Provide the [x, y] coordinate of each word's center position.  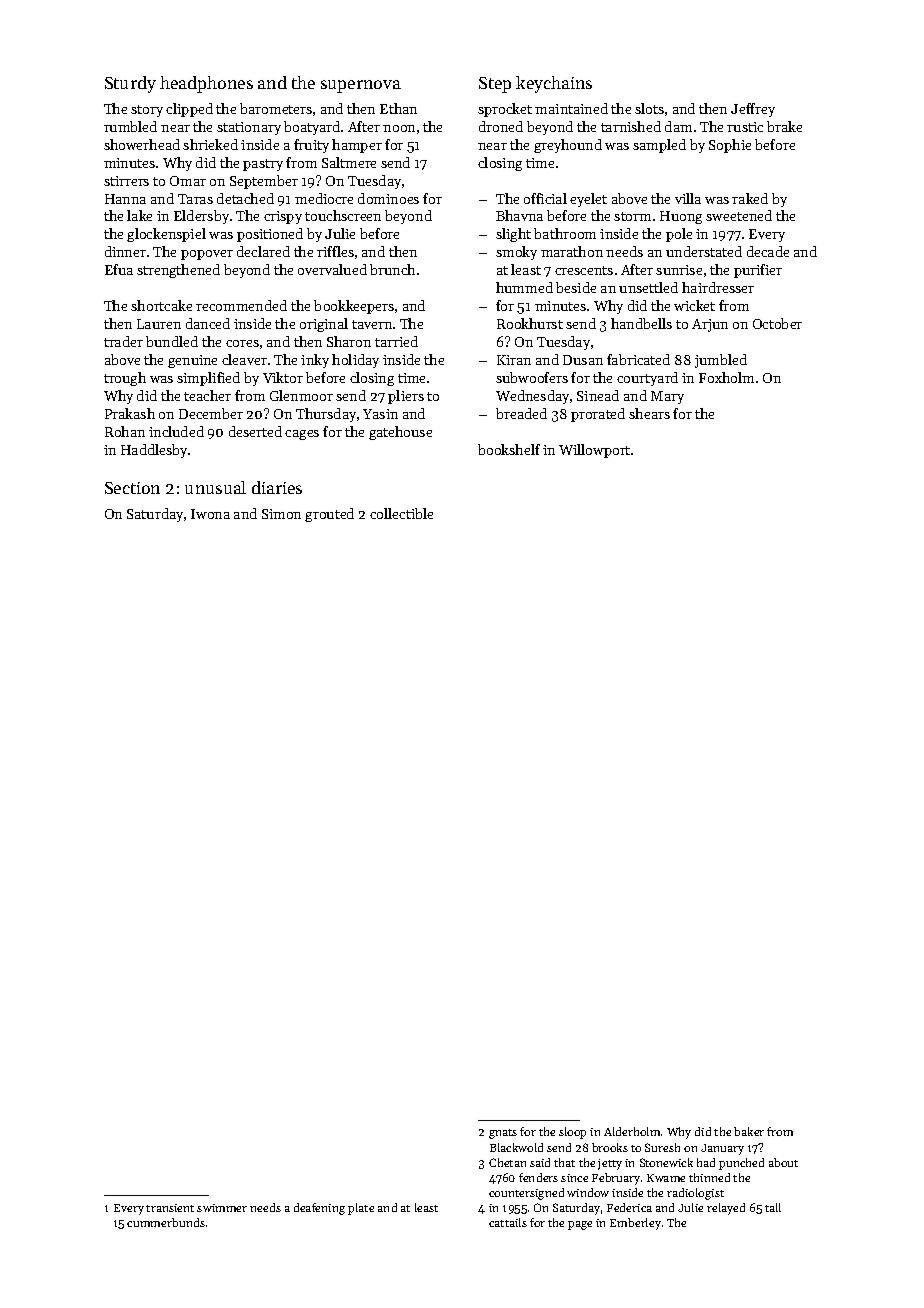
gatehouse [400, 433]
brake [784, 126]
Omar [188, 181]
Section [132, 488]
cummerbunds [166, 1222]
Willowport [594, 451]
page [580, 1225]
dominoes [388, 198]
